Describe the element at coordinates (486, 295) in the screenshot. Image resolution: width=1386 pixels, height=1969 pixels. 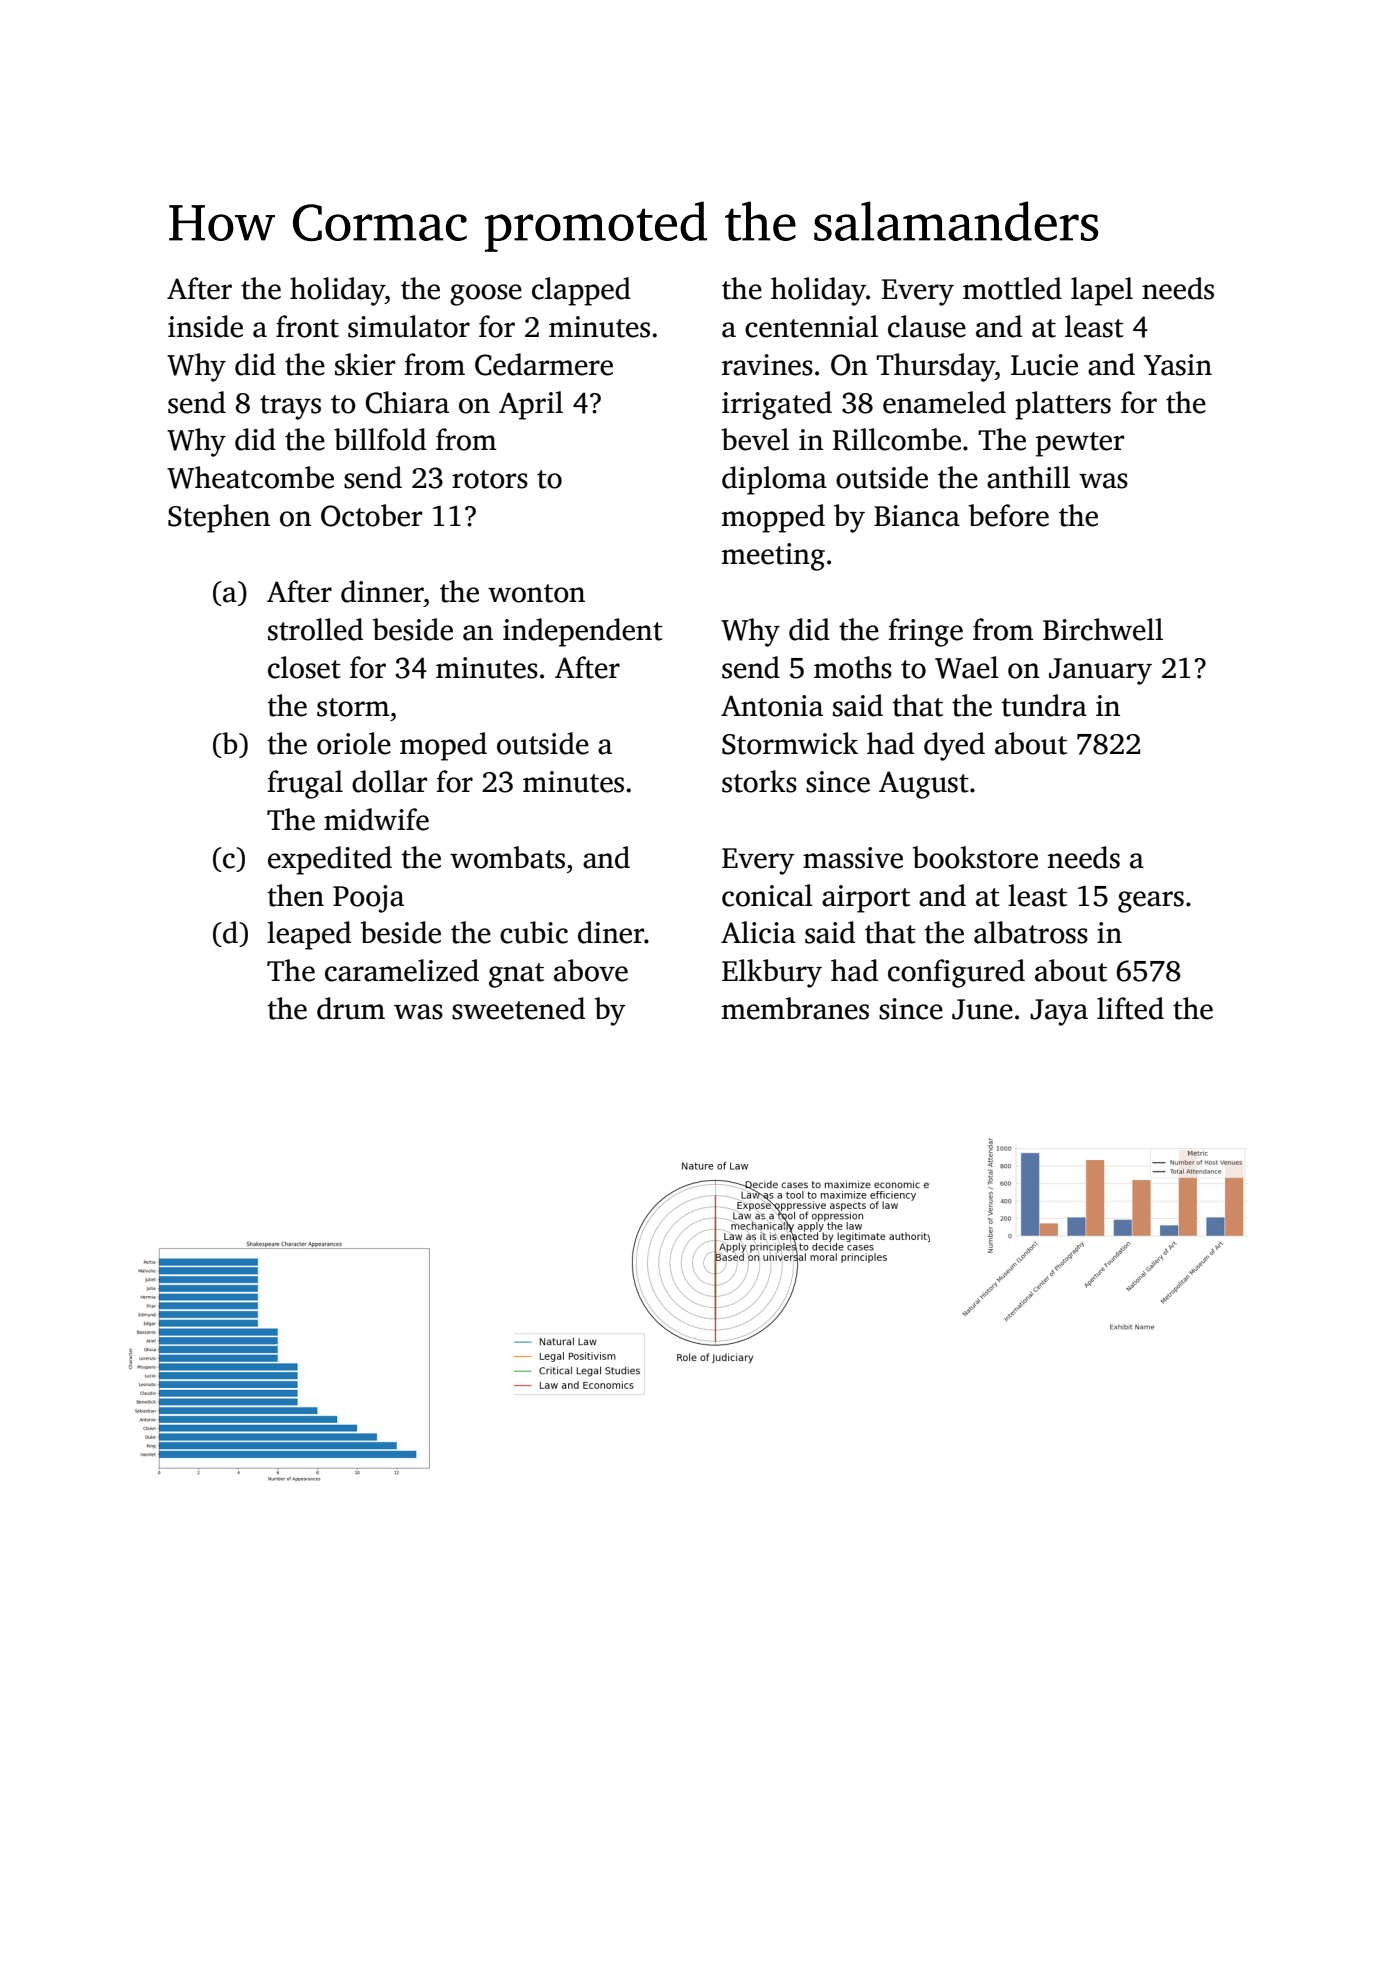
I see `goose` at that location.
